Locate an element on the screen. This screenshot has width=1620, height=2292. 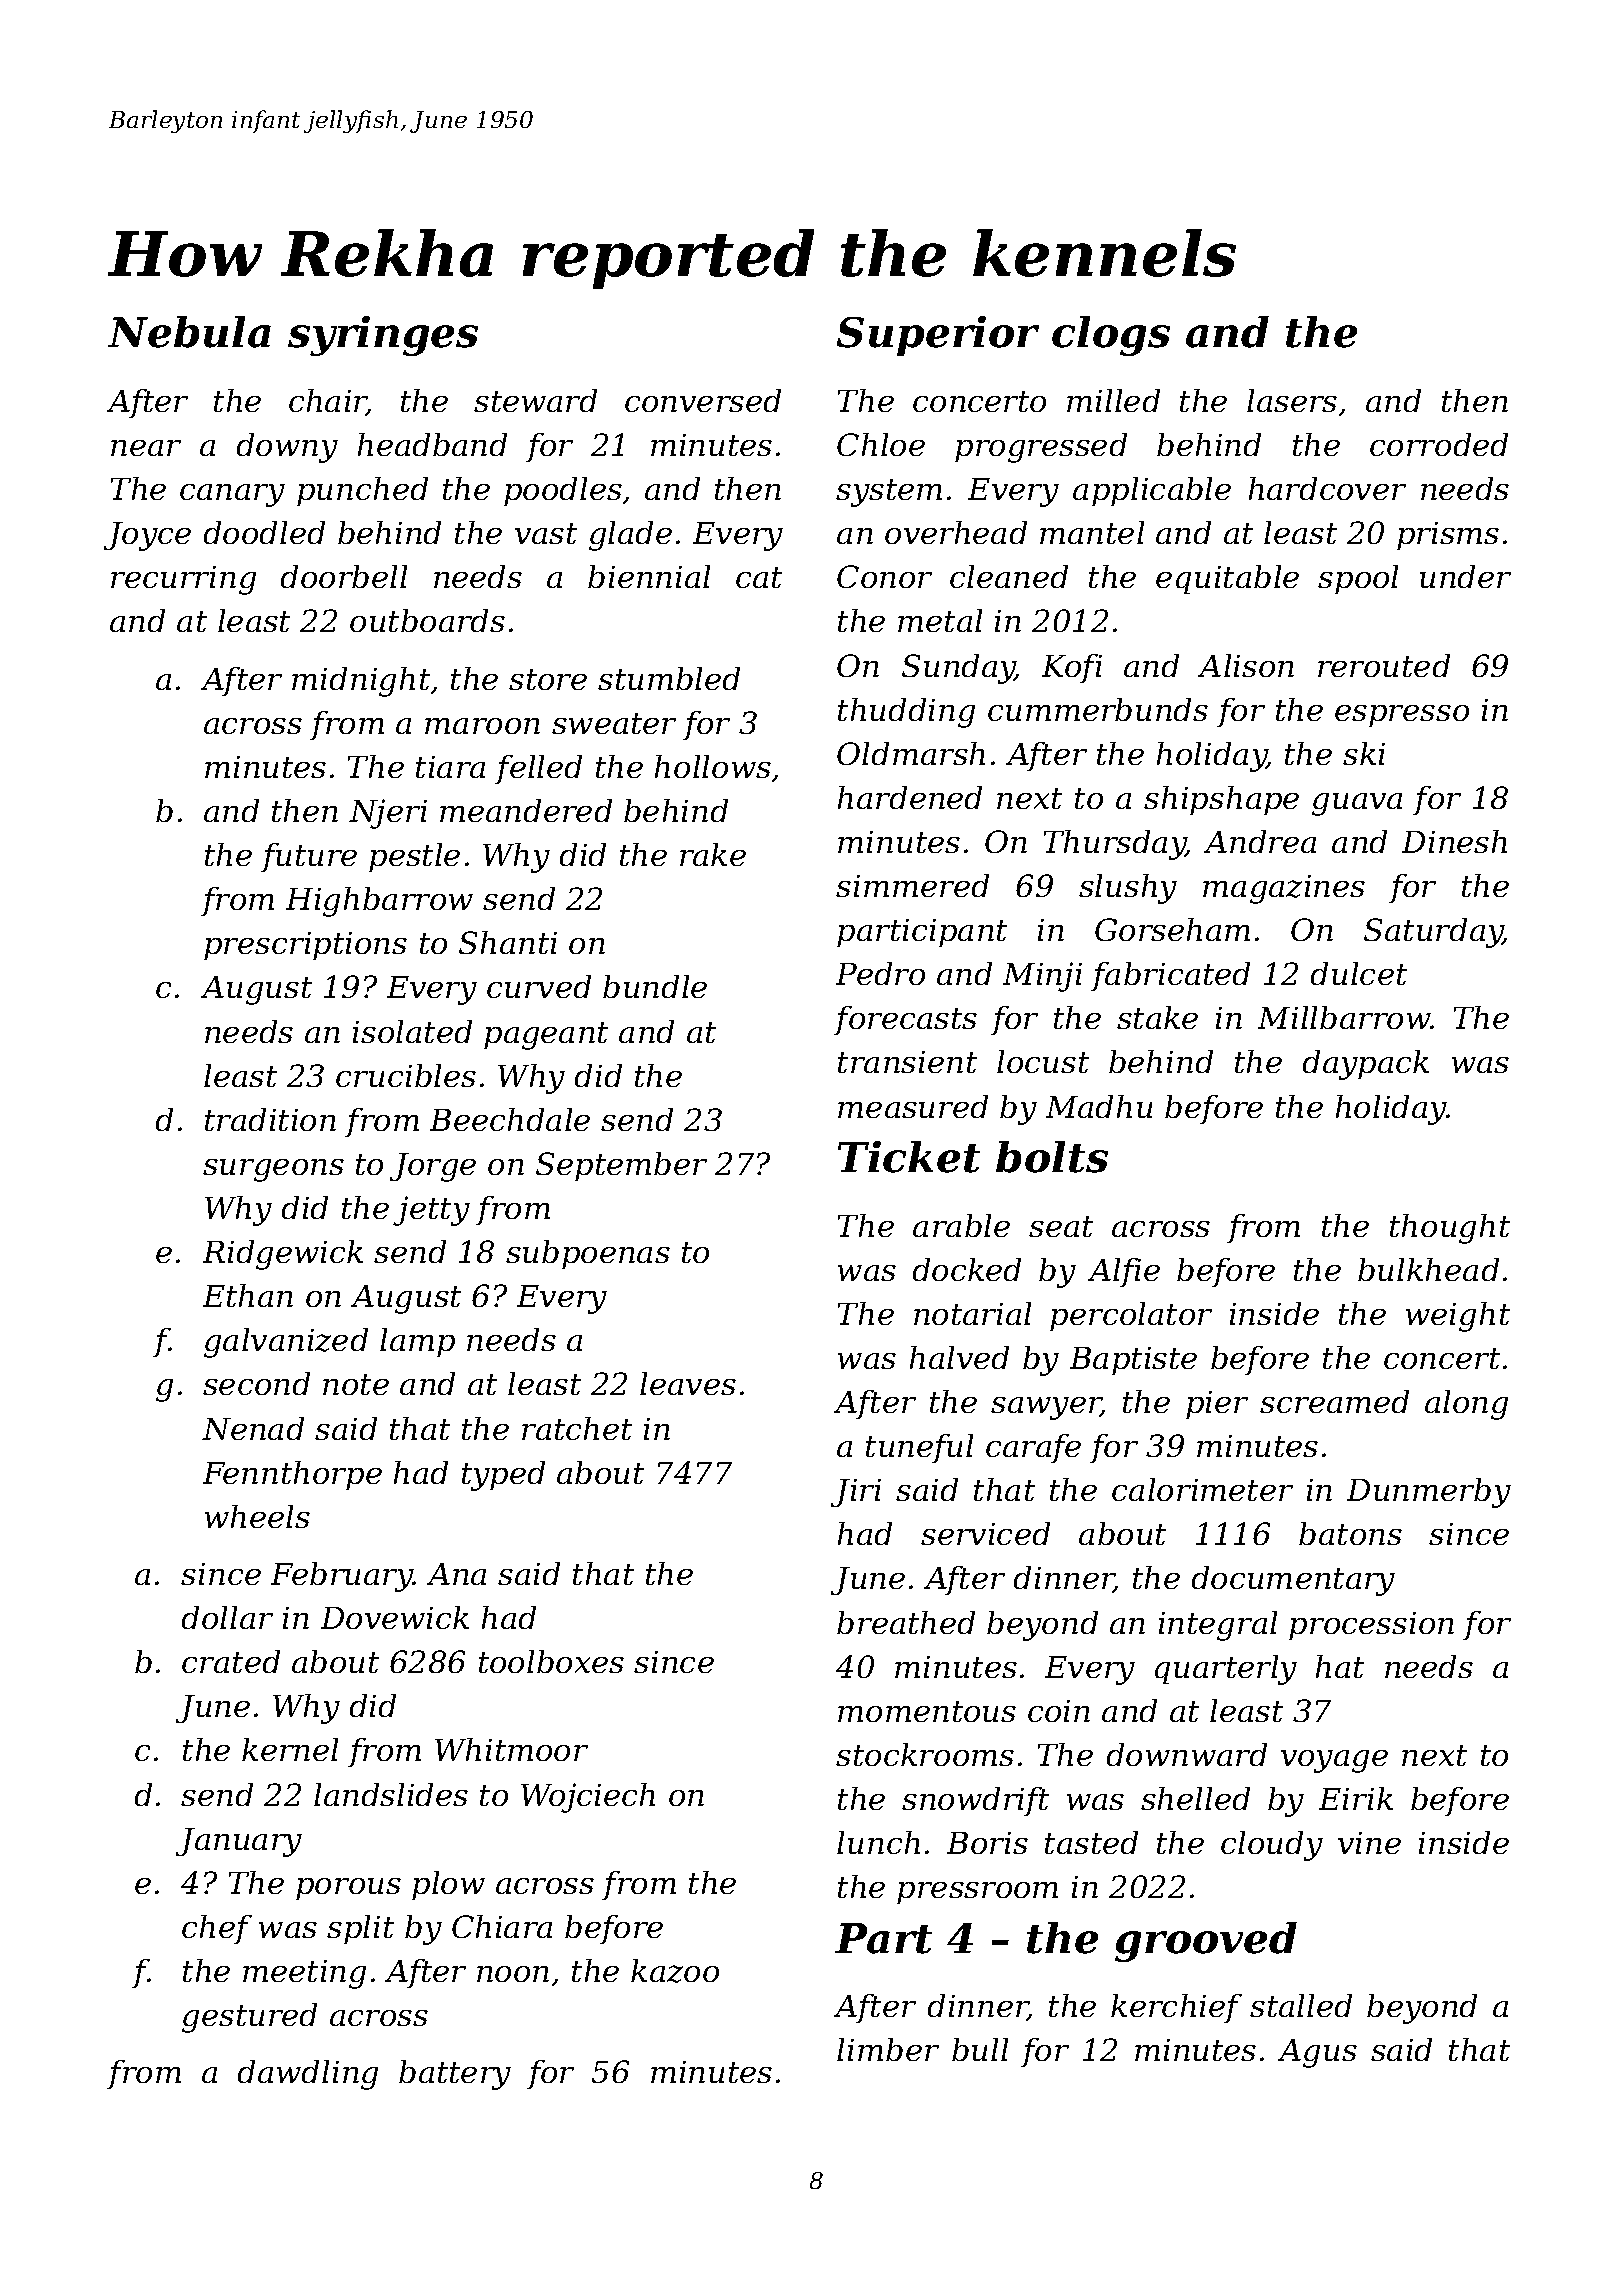
isolated is located at coordinates (412, 1031).
